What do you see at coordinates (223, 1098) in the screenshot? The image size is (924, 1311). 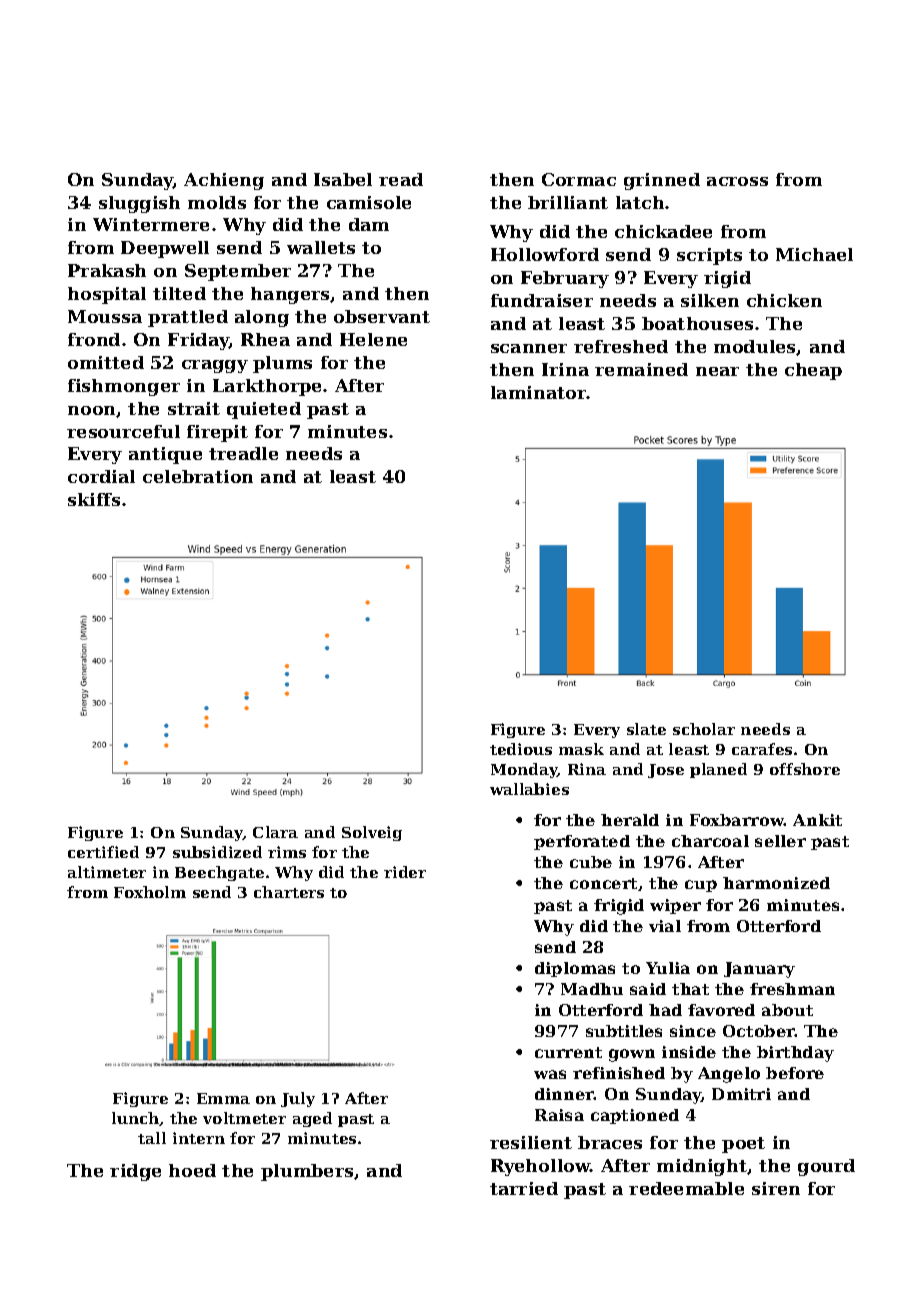 I see `Emma` at bounding box center [223, 1098].
